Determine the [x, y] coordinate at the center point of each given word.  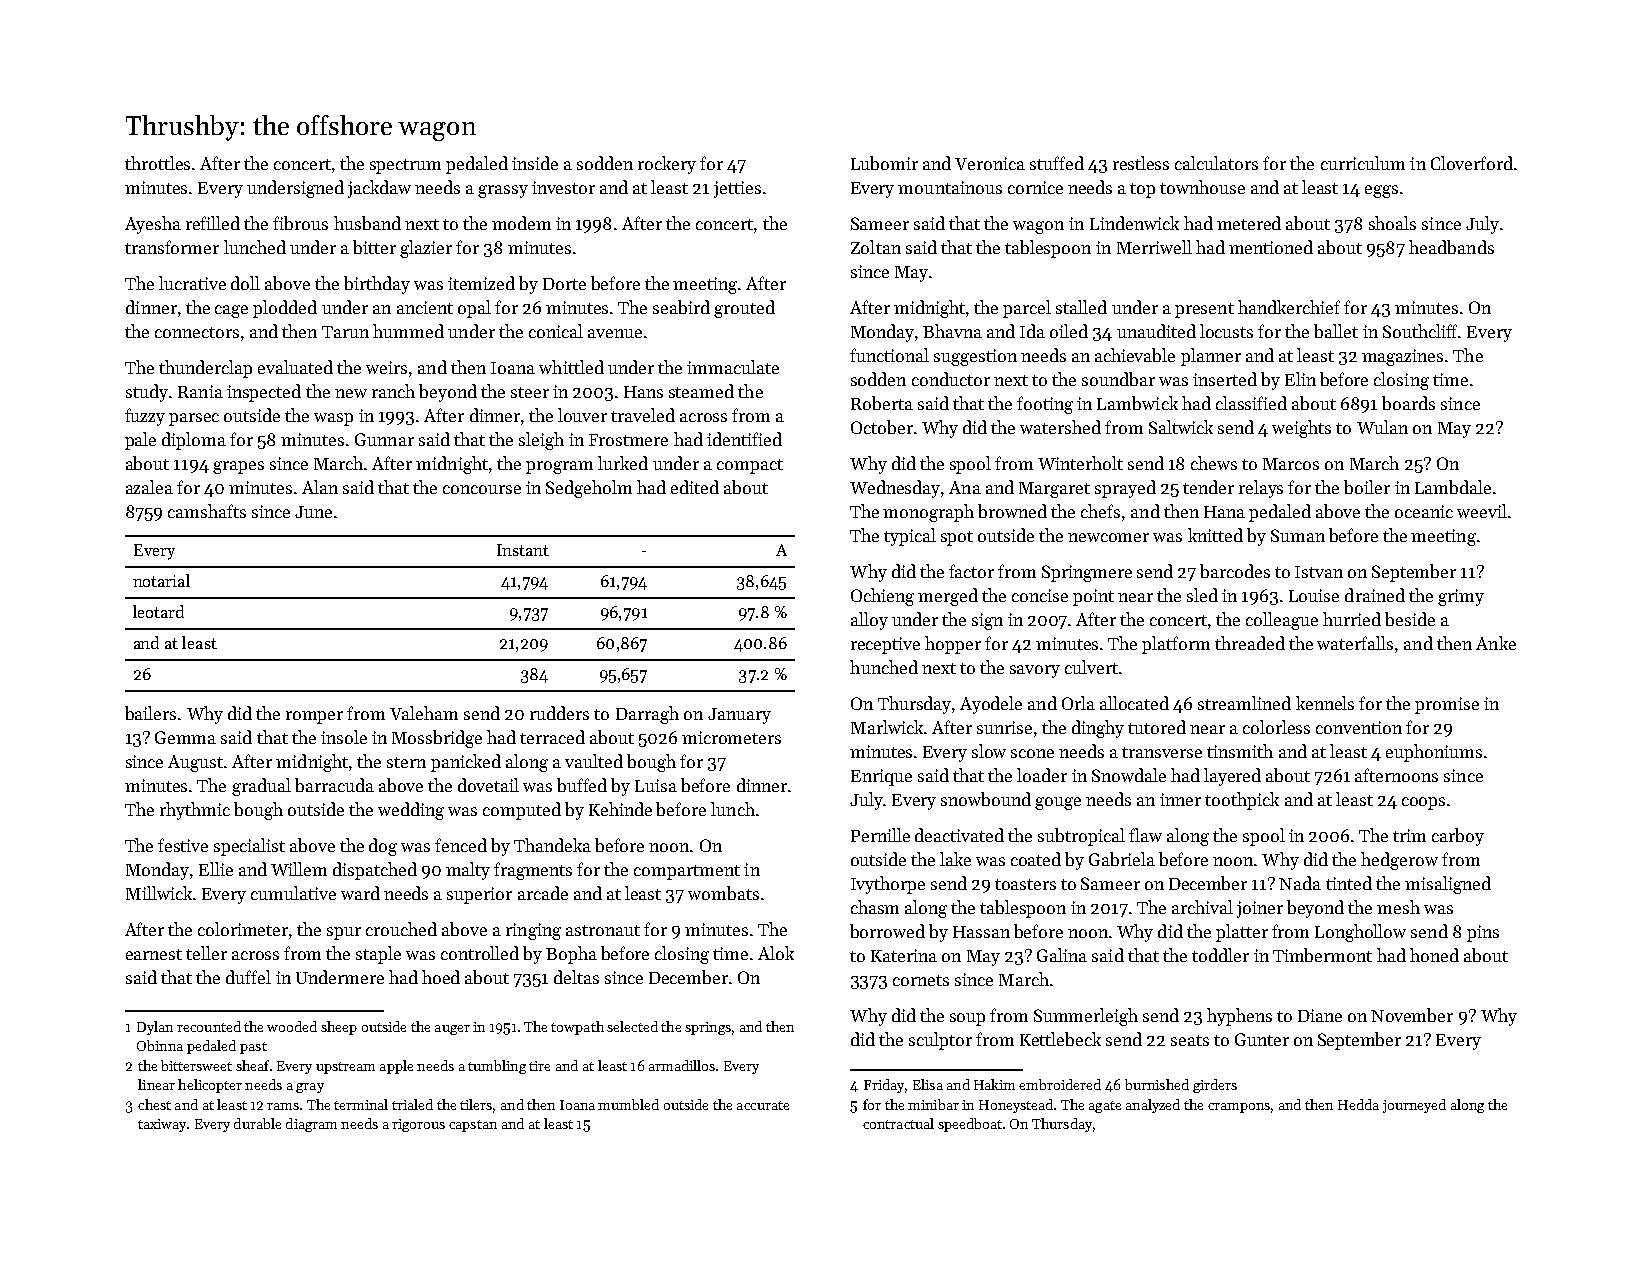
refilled [213, 223]
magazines [1402, 357]
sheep [339, 1028]
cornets [921, 980]
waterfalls [1355, 643]
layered [1232, 777]
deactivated [959, 835]
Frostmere [628, 440]
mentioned [1271, 247]
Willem [299, 869]
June [313, 512]
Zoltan [876, 247]
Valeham [424, 713]
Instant [523, 550]
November [1412, 1015]
